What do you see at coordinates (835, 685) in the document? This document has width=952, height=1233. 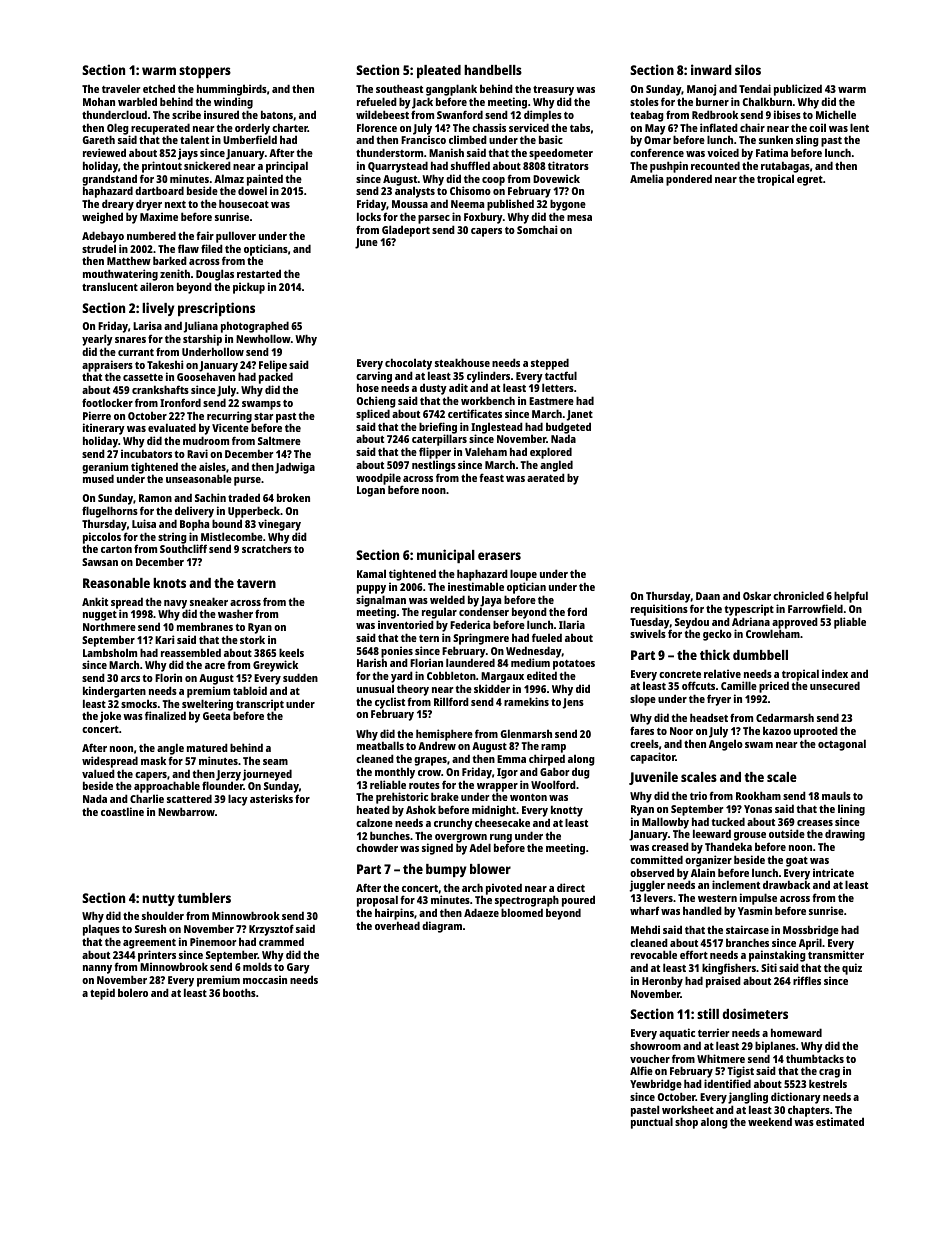 I see `unsecured` at bounding box center [835, 685].
